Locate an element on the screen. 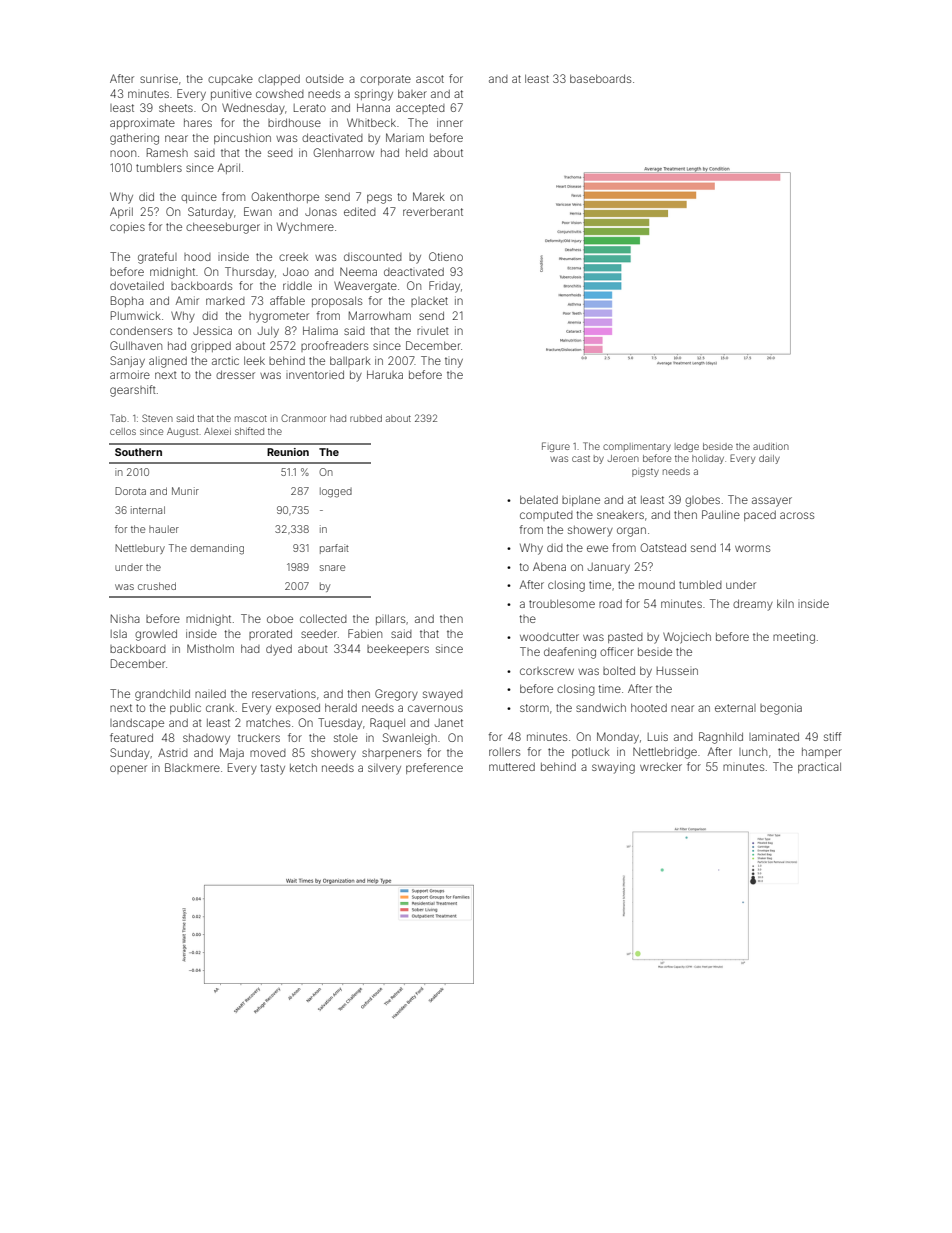 This screenshot has width=952, height=1233. Nisha is located at coordinates (125, 618).
